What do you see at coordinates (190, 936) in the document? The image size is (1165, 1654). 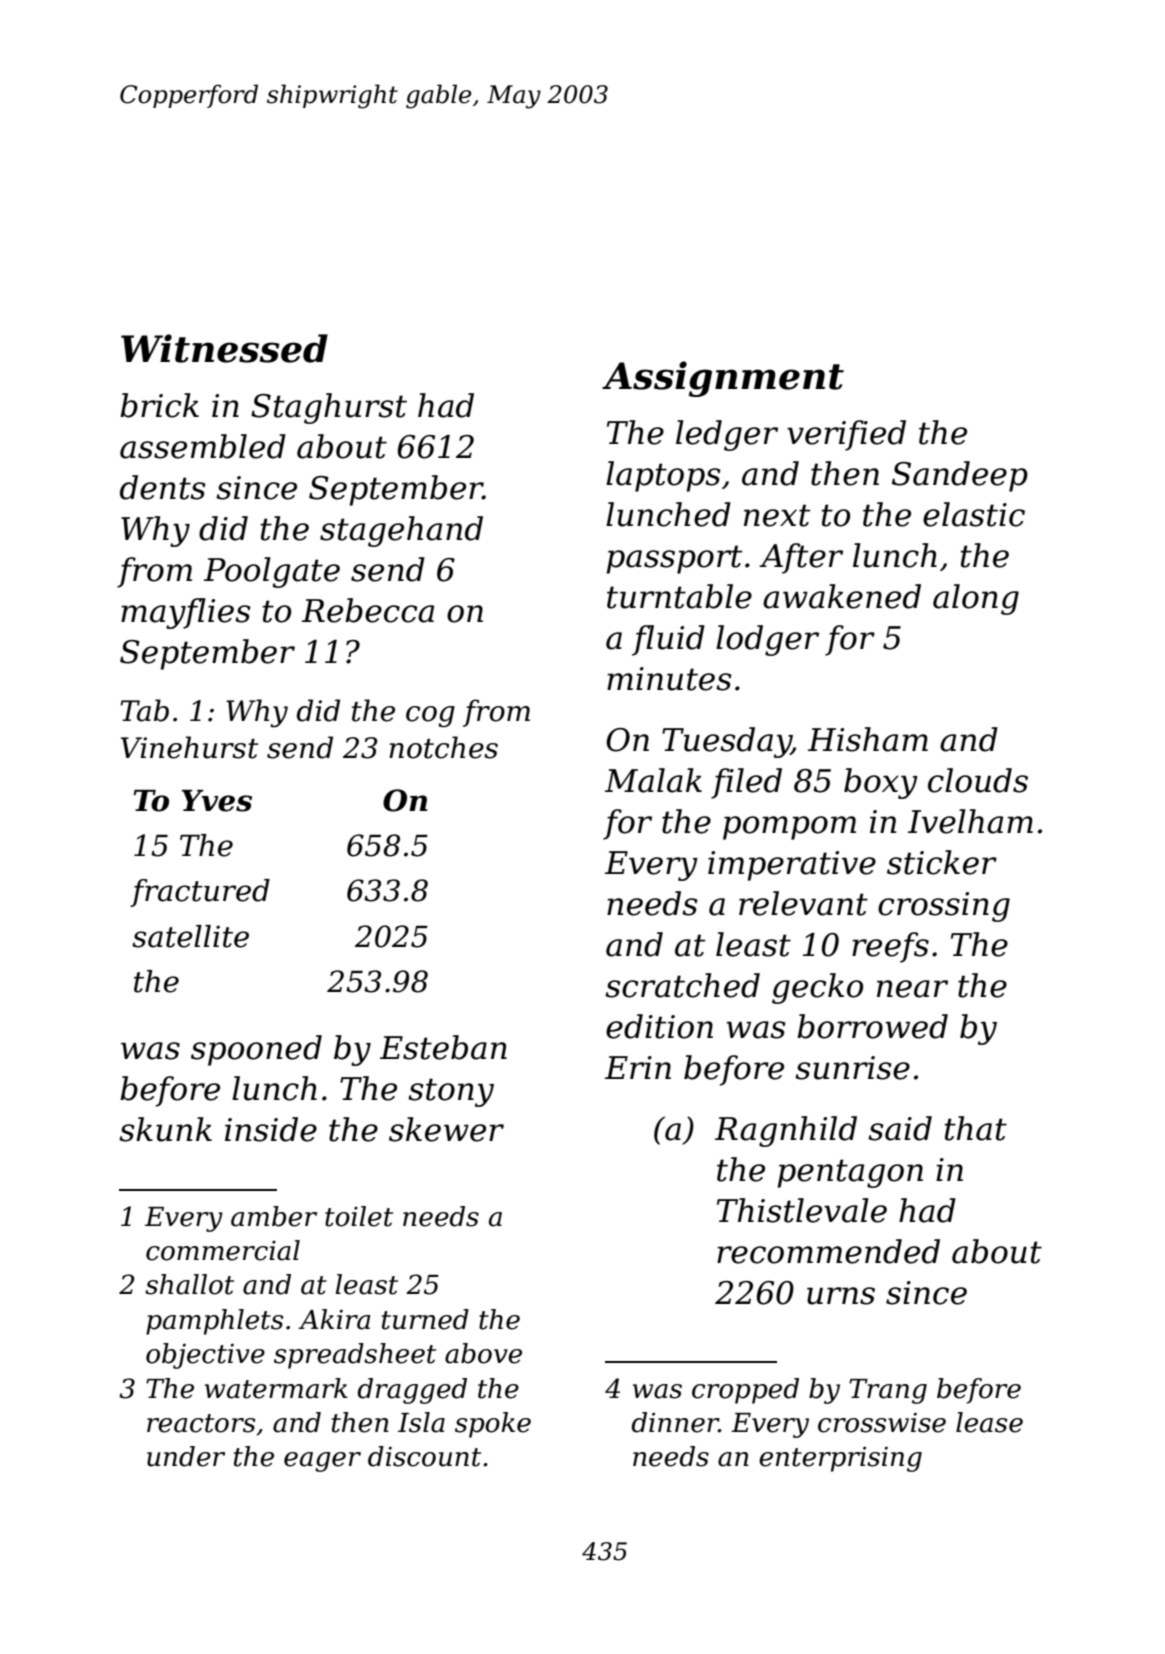 I see `satellite` at bounding box center [190, 936].
